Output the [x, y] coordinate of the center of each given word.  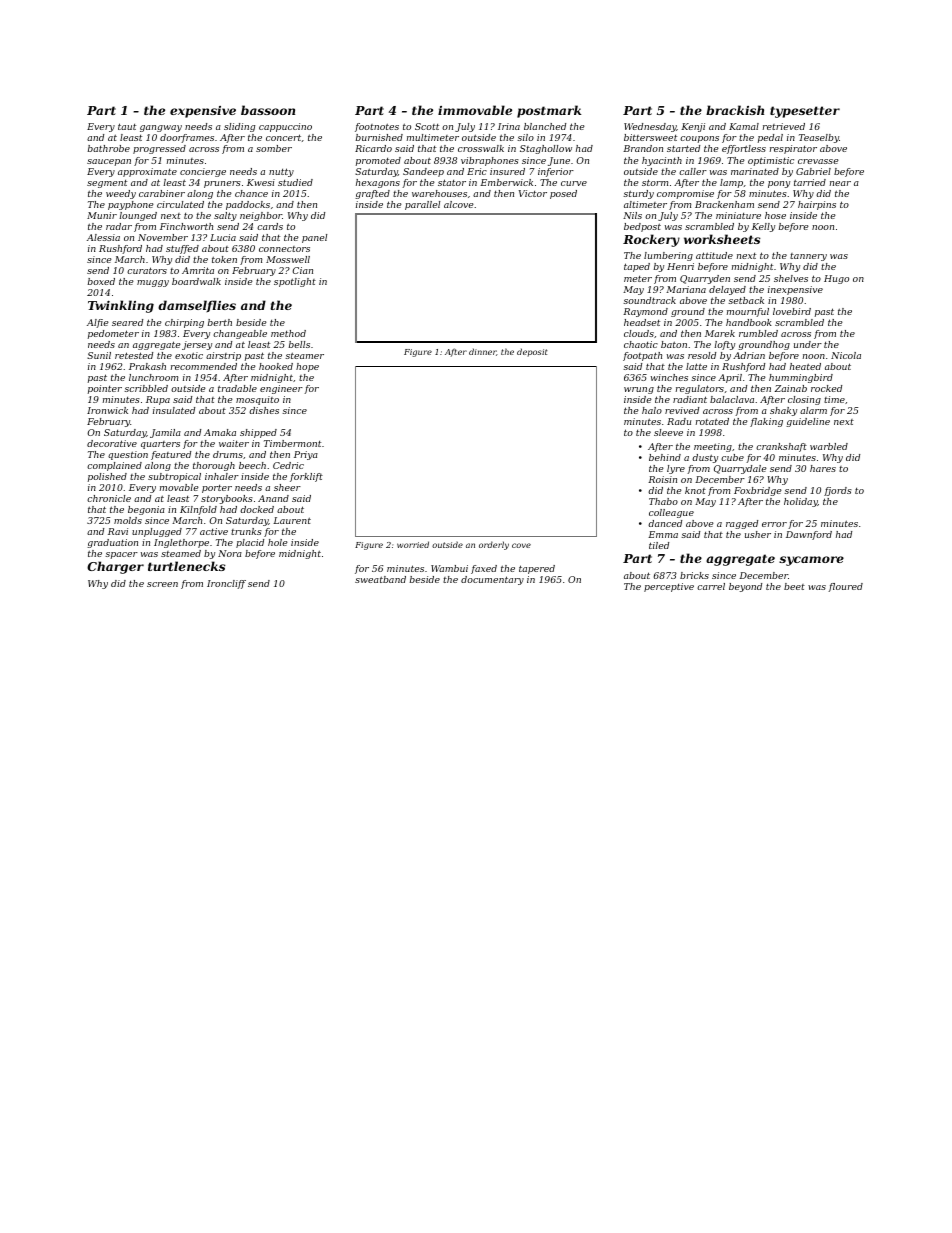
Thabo [663, 501]
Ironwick [107, 410]
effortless [744, 149]
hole [278, 542]
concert [283, 137]
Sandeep [423, 172]
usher [758, 534]
